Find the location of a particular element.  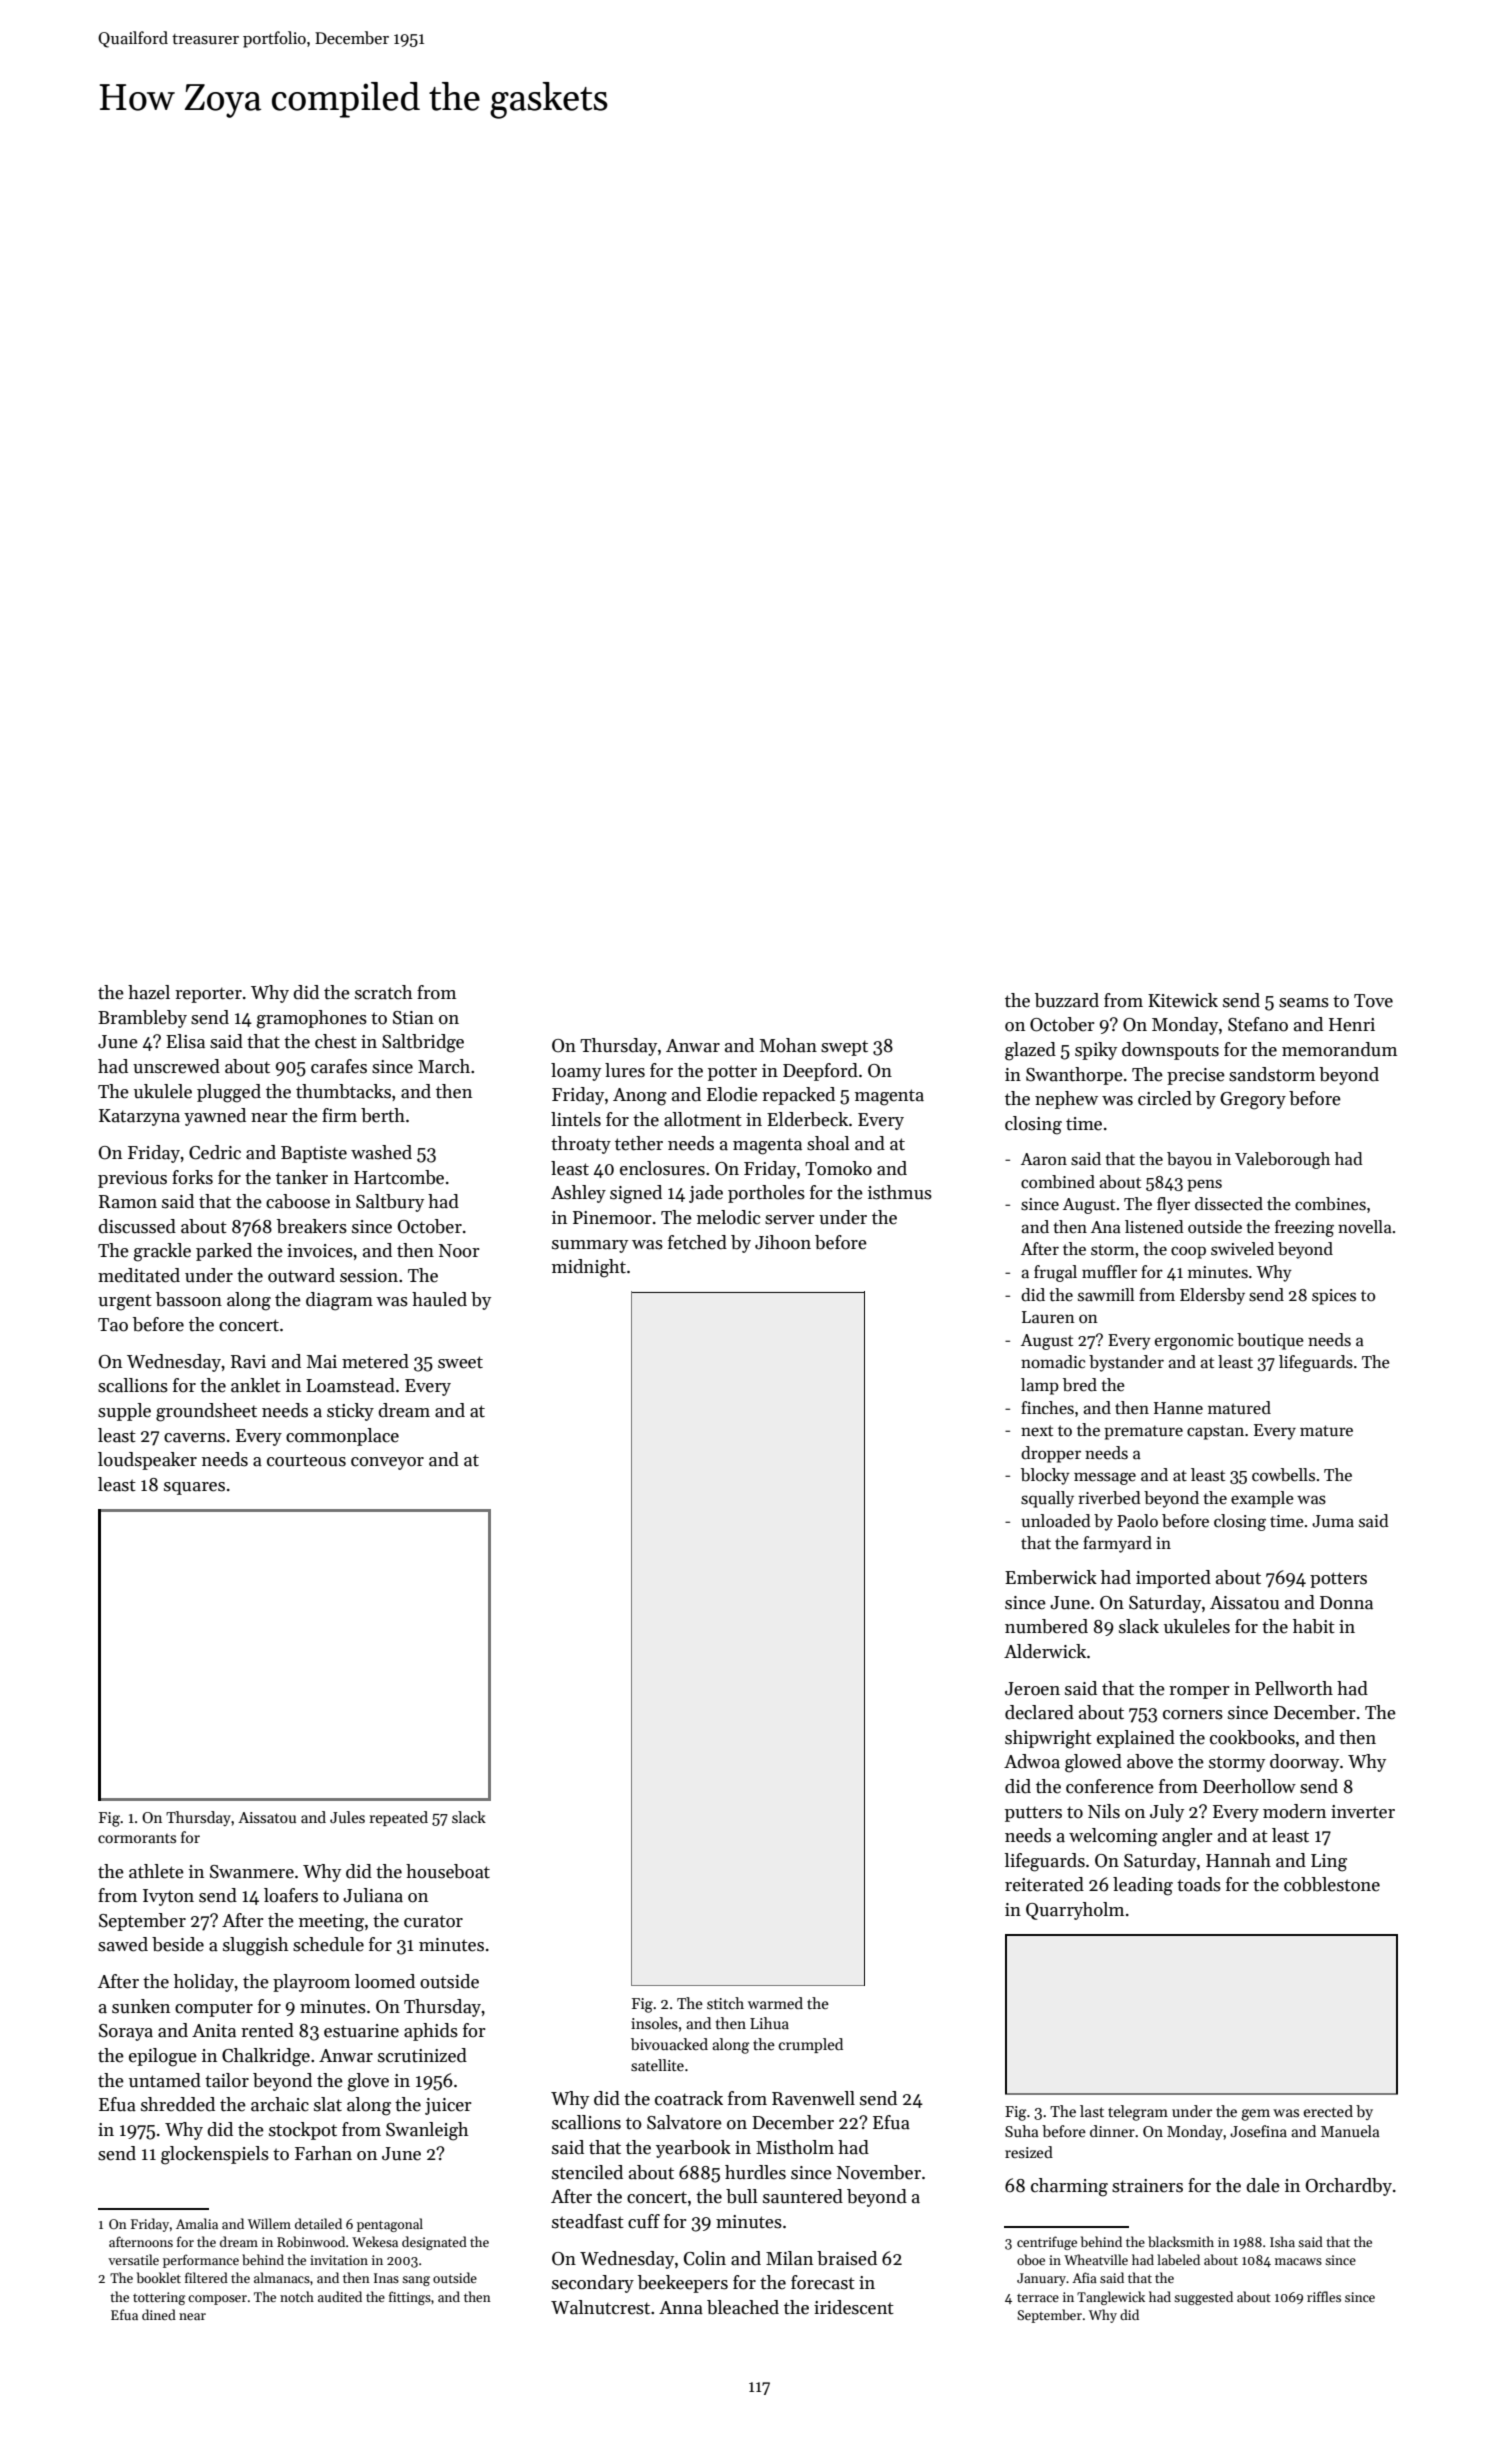

Emberwick is located at coordinates (1051, 1577).
